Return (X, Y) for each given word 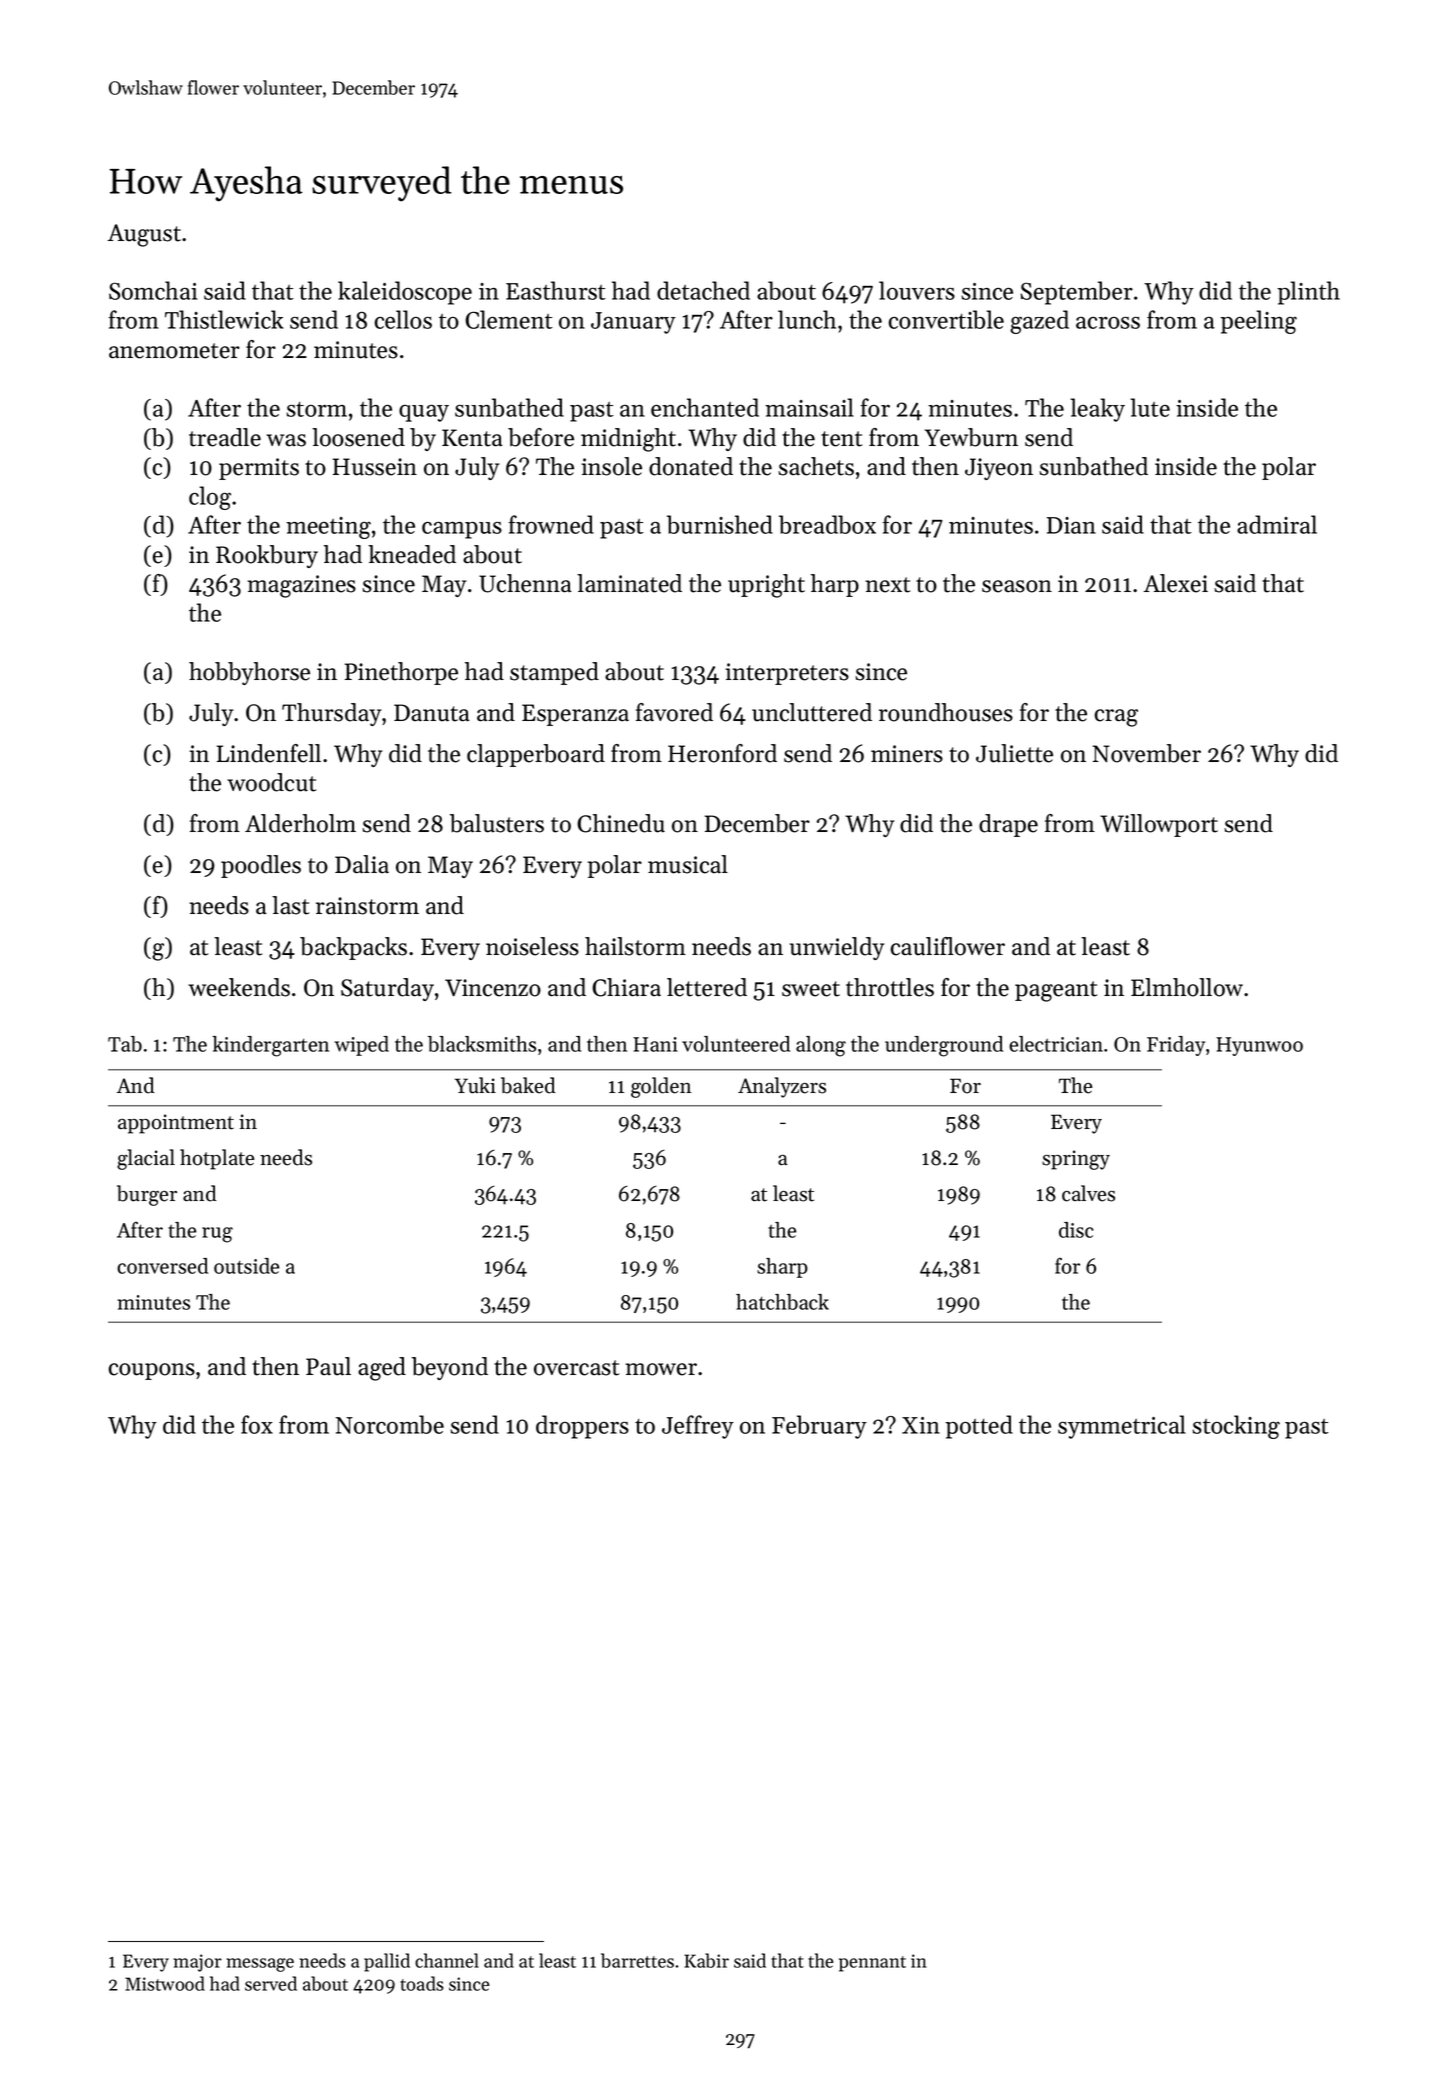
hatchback (782, 1302)
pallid (387, 1962)
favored (674, 712)
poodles (261, 866)
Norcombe (389, 1424)
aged (382, 1369)
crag (1116, 718)
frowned (551, 524)
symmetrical (1122, 1427)
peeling (1258, 322)
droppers (582, 1427)
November (1147, 753)
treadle (225, 437)
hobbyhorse (249, 673)
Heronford (722, 753)
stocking (1236, 1427)
